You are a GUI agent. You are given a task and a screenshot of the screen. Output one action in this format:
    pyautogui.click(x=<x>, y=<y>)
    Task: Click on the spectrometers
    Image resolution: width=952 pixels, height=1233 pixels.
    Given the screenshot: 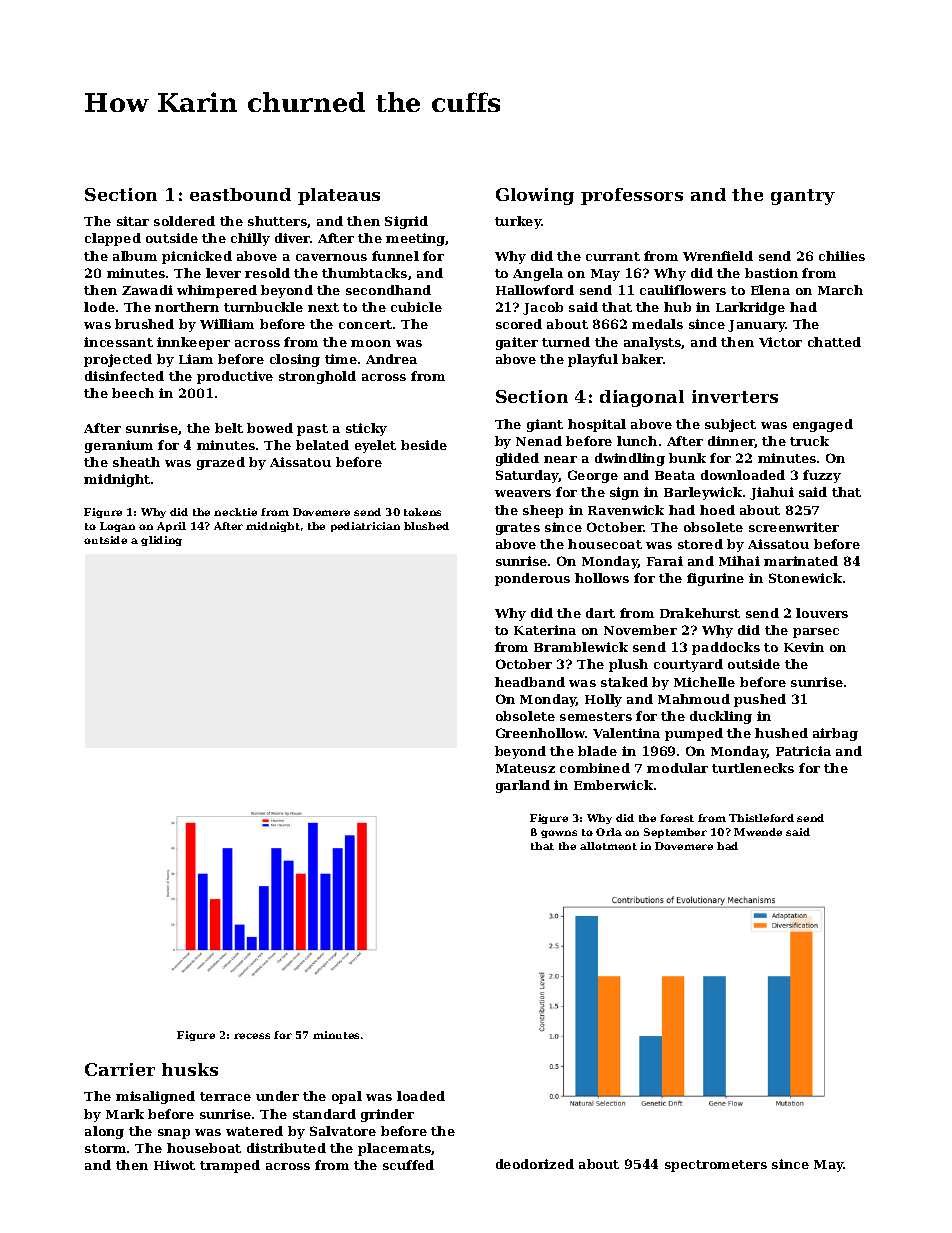 What is the action you would take?
    pyautogui.click(x=716, y=1166)
